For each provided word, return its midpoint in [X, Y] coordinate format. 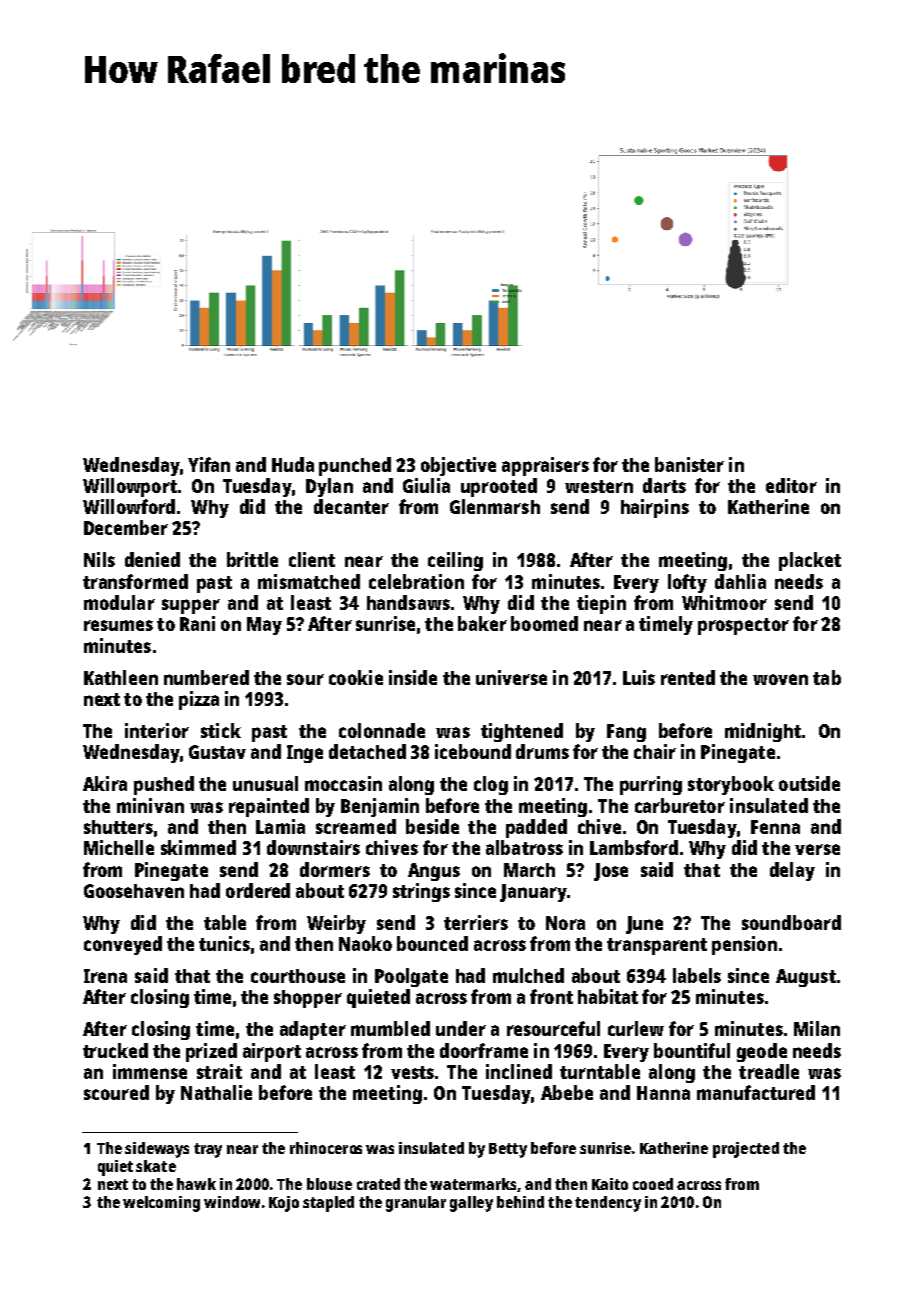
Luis [639, 677]
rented [688, 677]
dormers [335, 869]
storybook [731, 785]
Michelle [119, 847]
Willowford [129, 506]
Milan [817, 1028]
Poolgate [411, 977]
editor [791, 485]
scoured [116, 1092]
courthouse [298, 976]
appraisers [545, 466]
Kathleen [121, 677]
